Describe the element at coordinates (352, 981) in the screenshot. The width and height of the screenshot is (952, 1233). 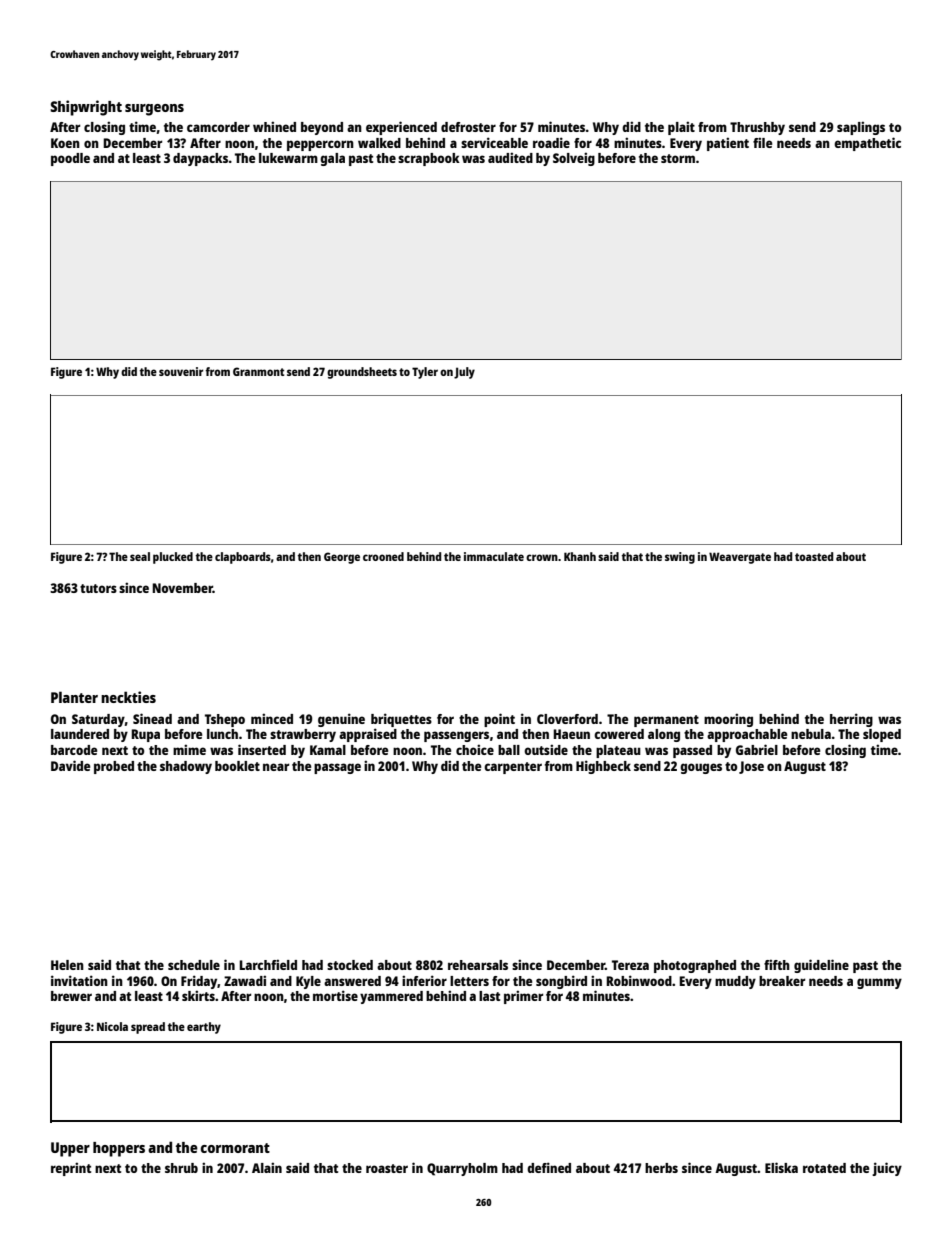
I see `answered` at that location.
